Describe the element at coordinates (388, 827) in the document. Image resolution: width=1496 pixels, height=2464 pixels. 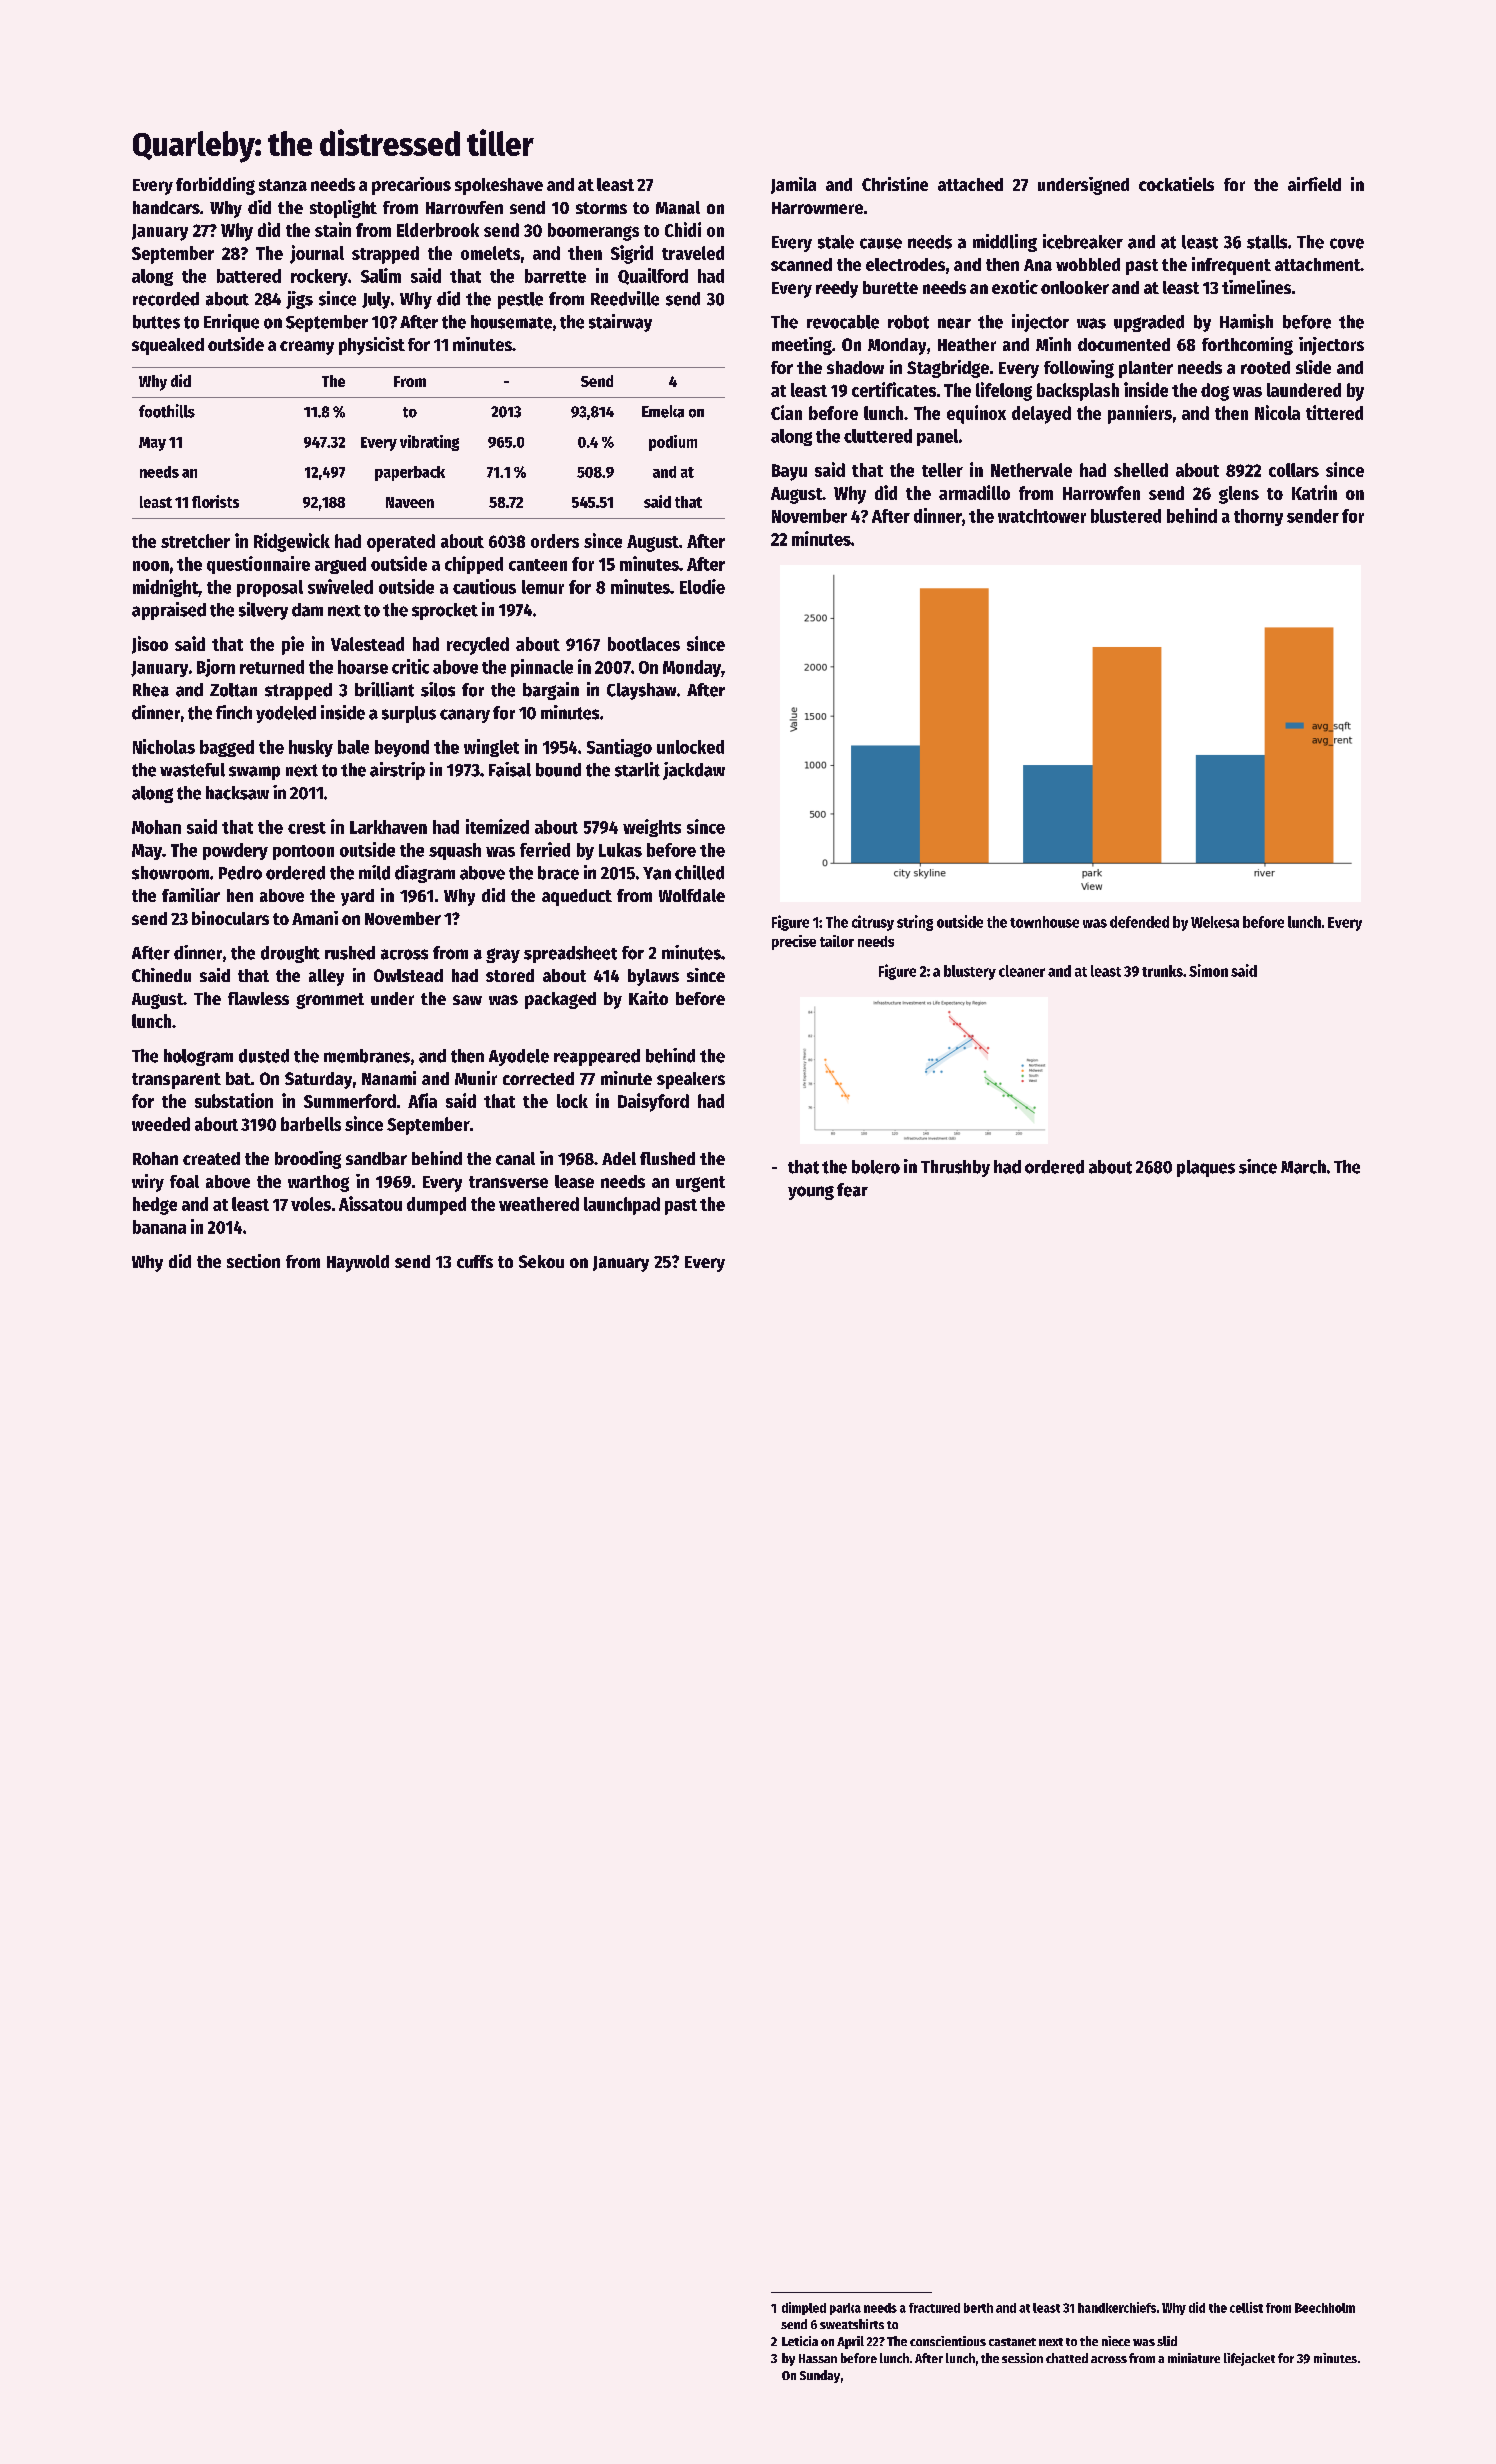
I see `Larkhaven` at that location.
